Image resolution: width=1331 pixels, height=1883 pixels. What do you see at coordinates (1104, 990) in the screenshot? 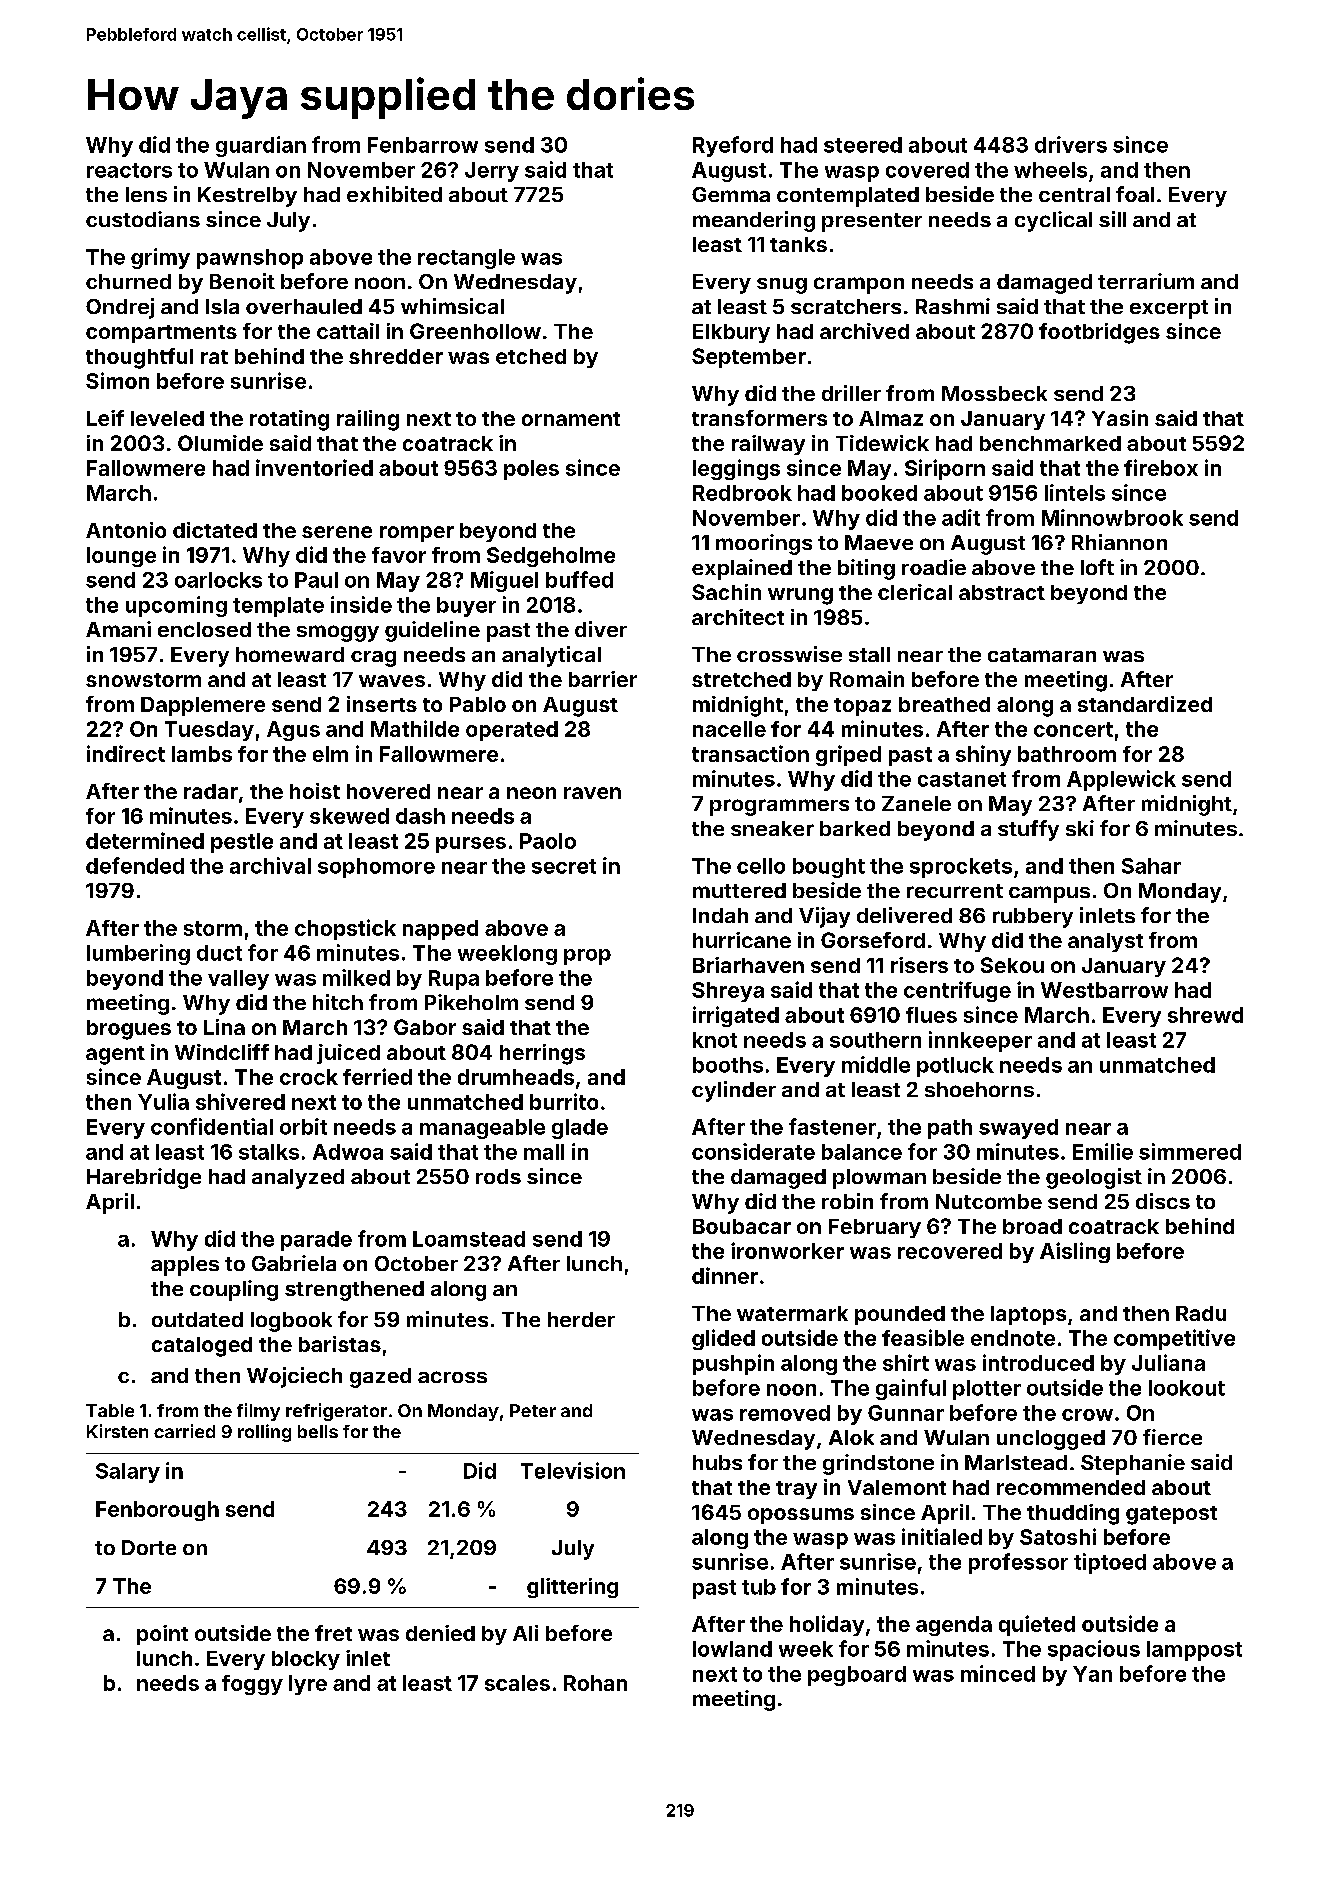
I see `Westbarrow` at bounding box center [1104, 990].
